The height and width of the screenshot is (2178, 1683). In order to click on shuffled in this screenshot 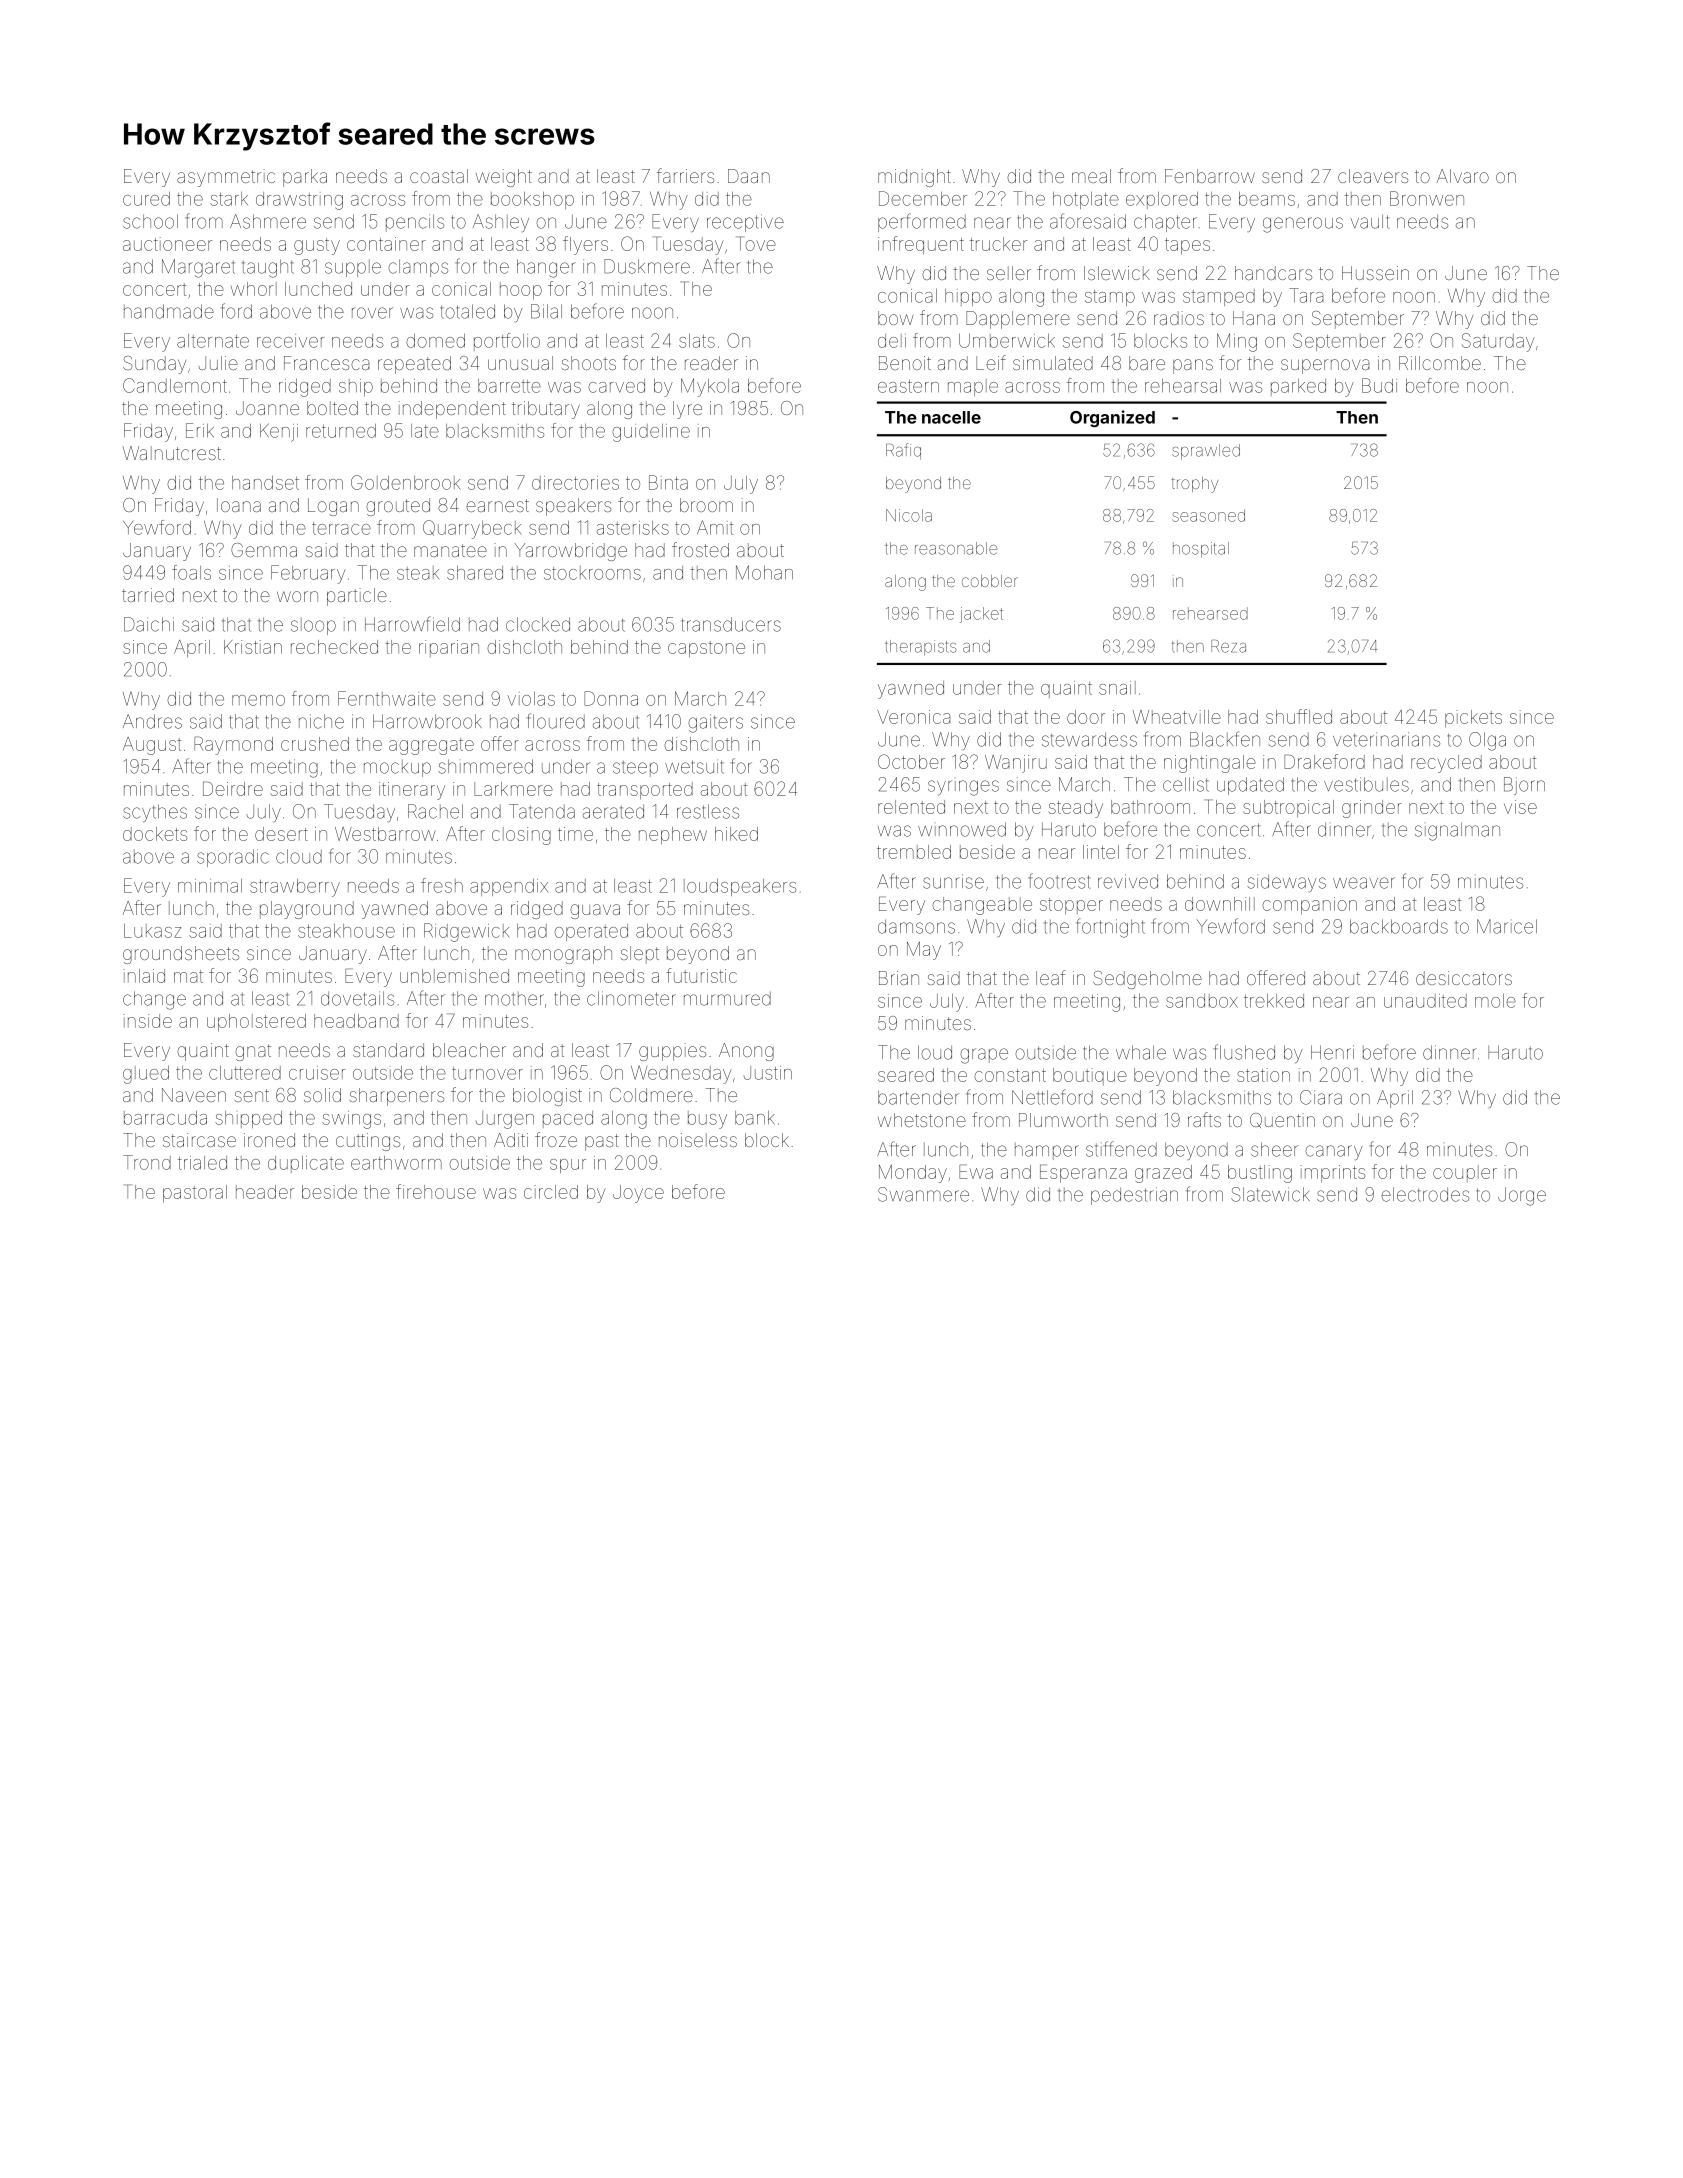, I will do `click(1299, 716)`.
